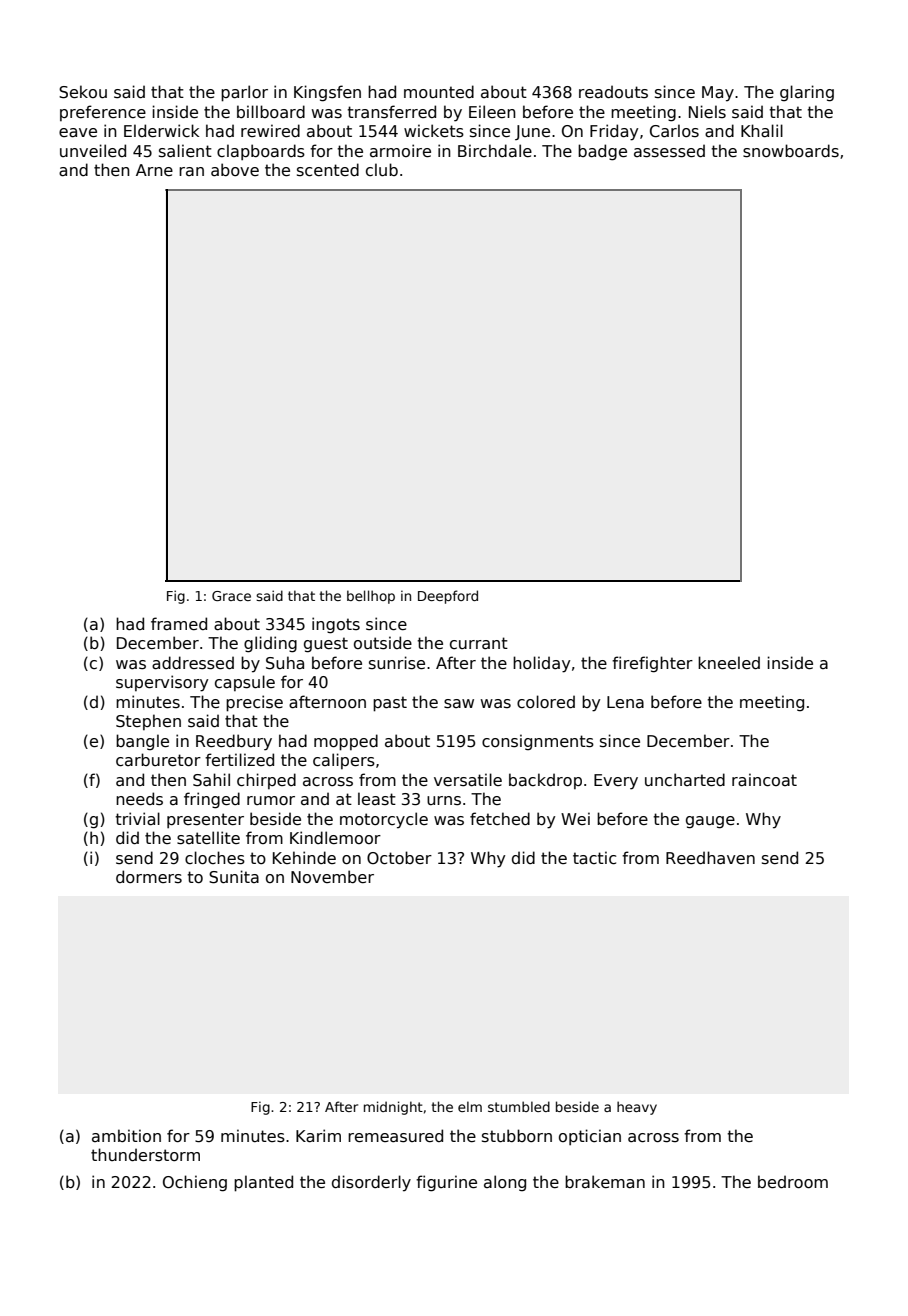  Describe the element at coordinates (149, 876) in the document. I see `dormers` at that location.
